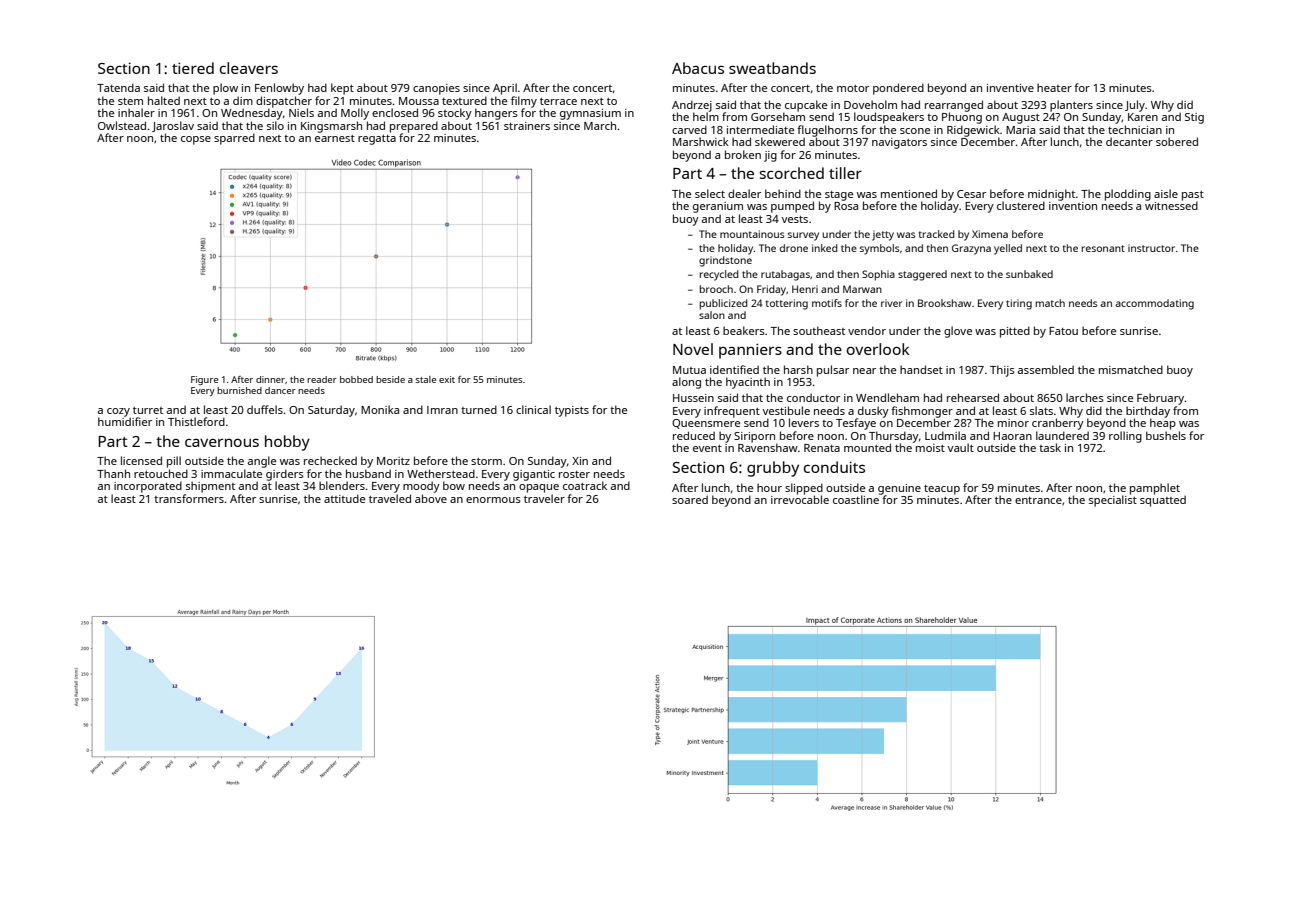 The image size is (1308, 924). What do you see at coordinates (772, 68) in the document?
I see `sweatbands` at bounding box center [772, 68].
